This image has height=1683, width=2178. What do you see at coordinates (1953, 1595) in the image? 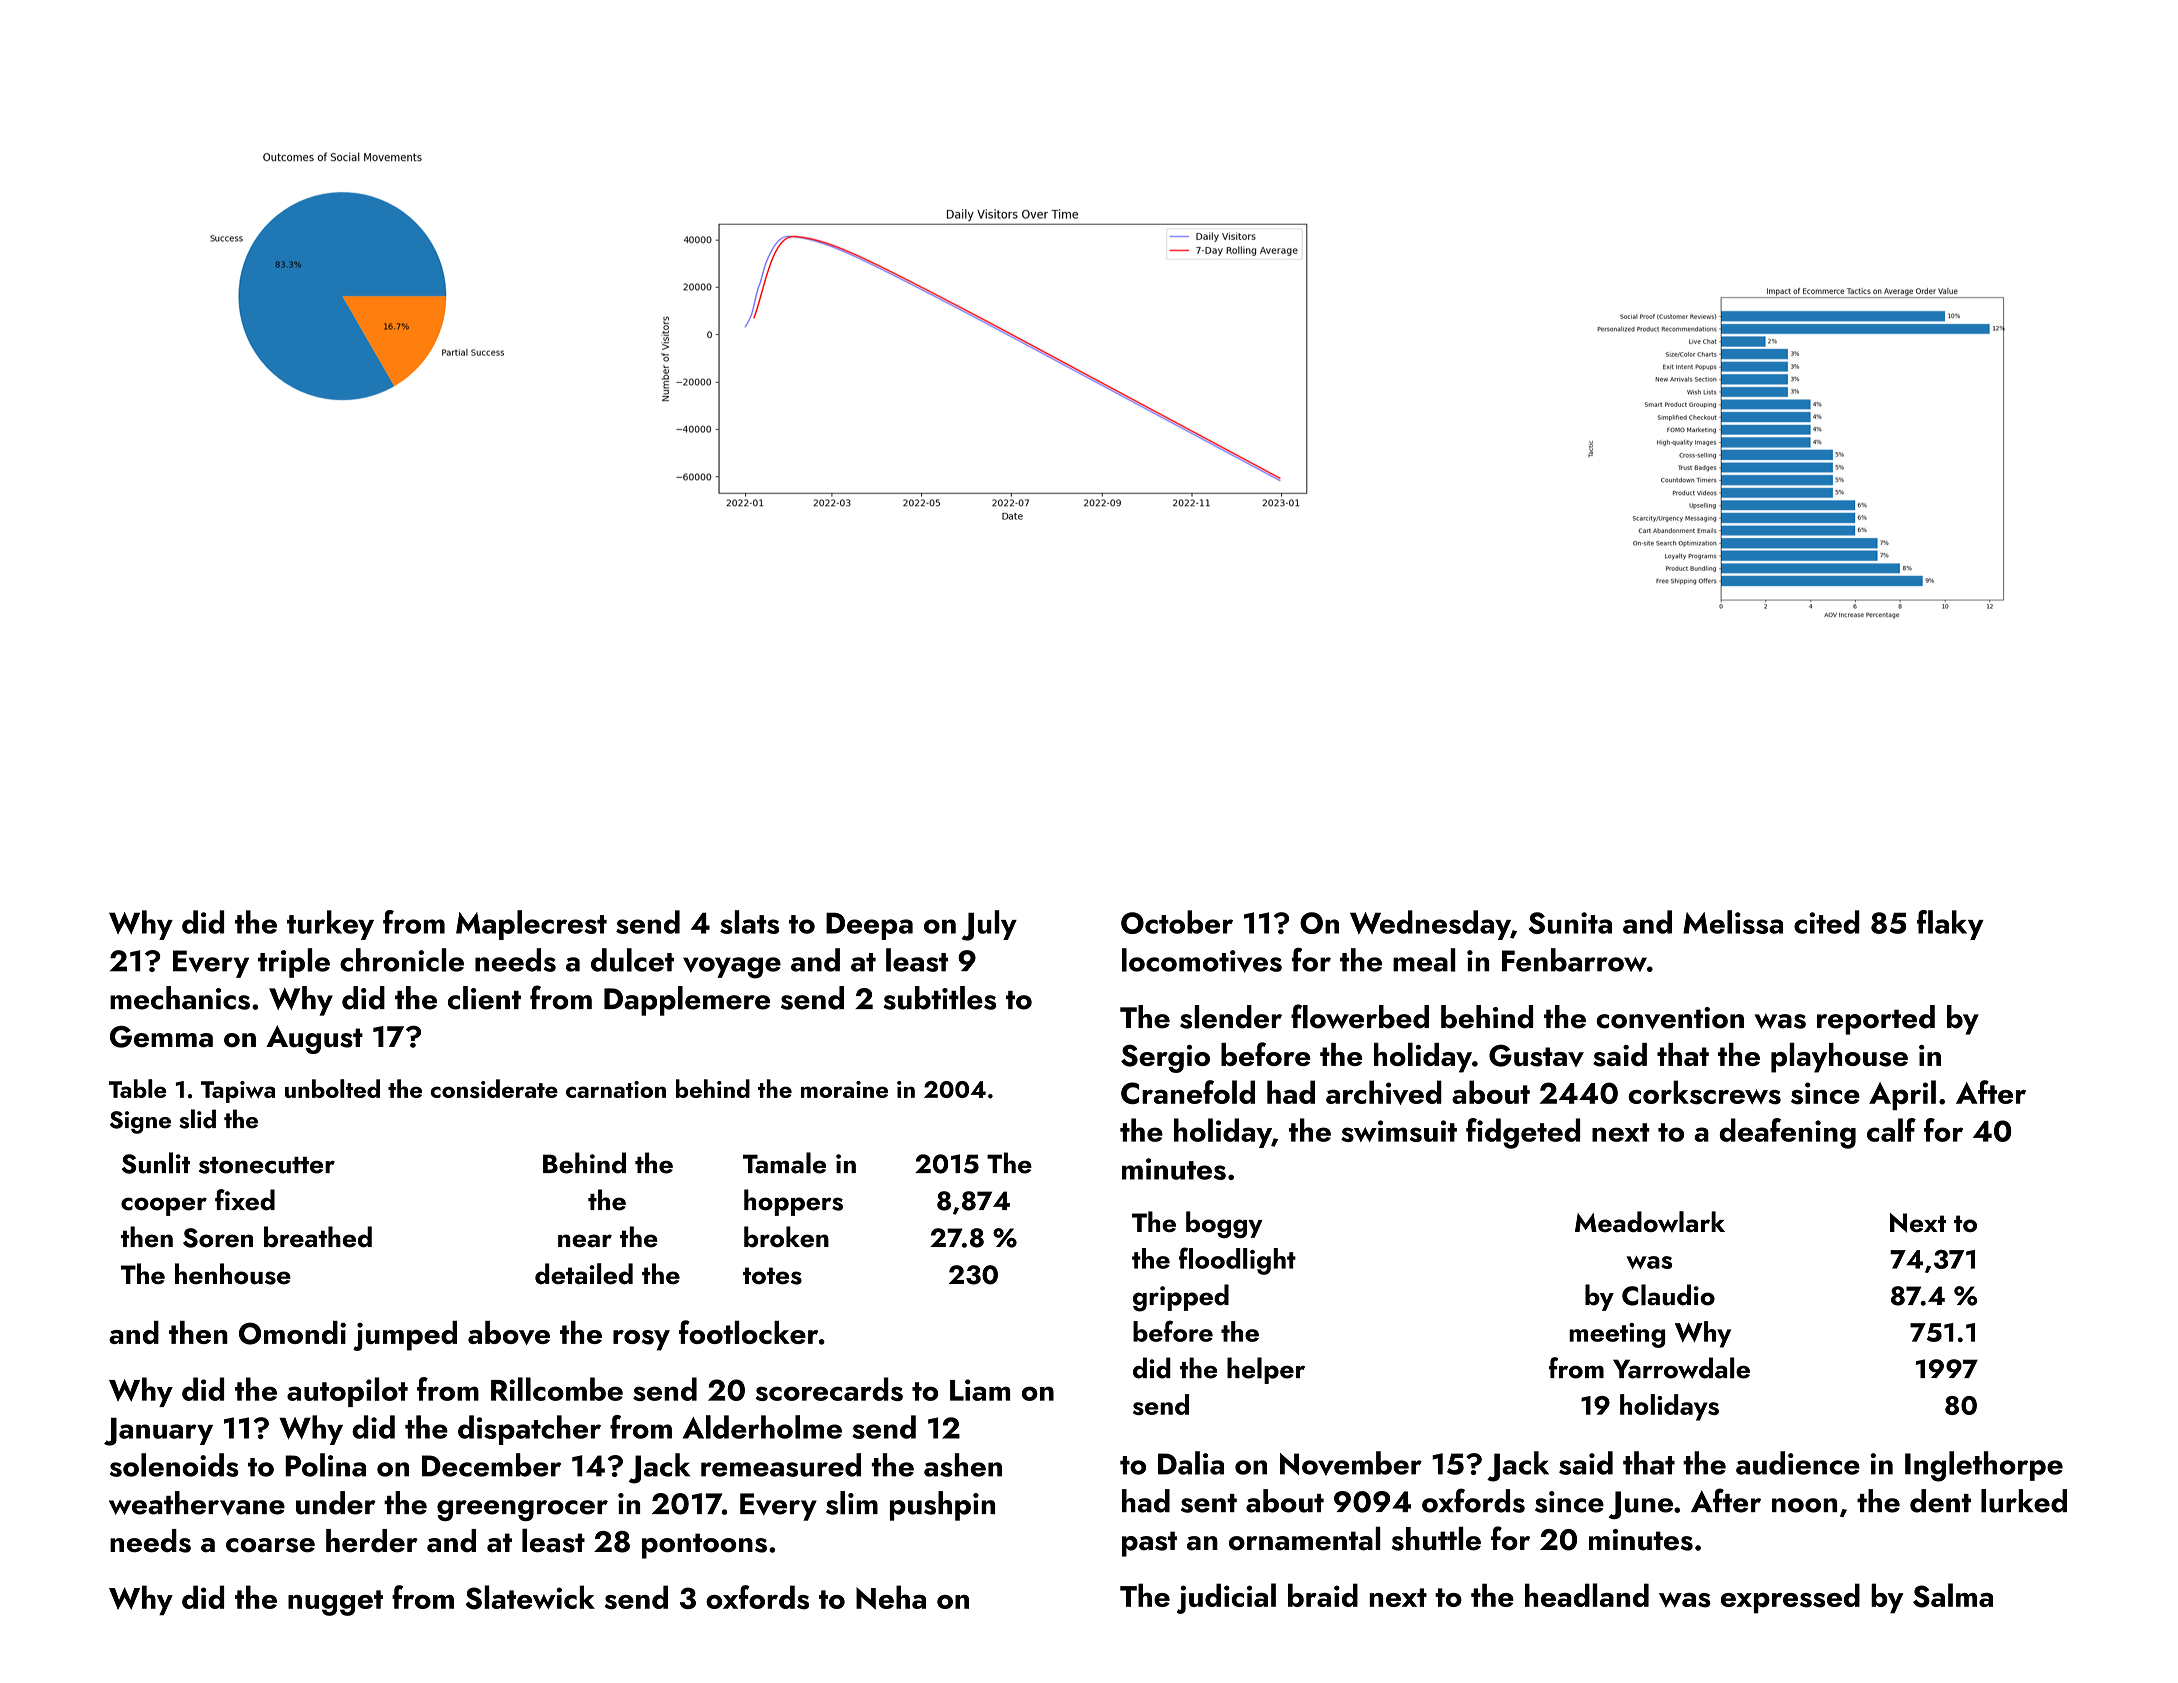
I see `Salma` at bounding box center [1953, 1595].
